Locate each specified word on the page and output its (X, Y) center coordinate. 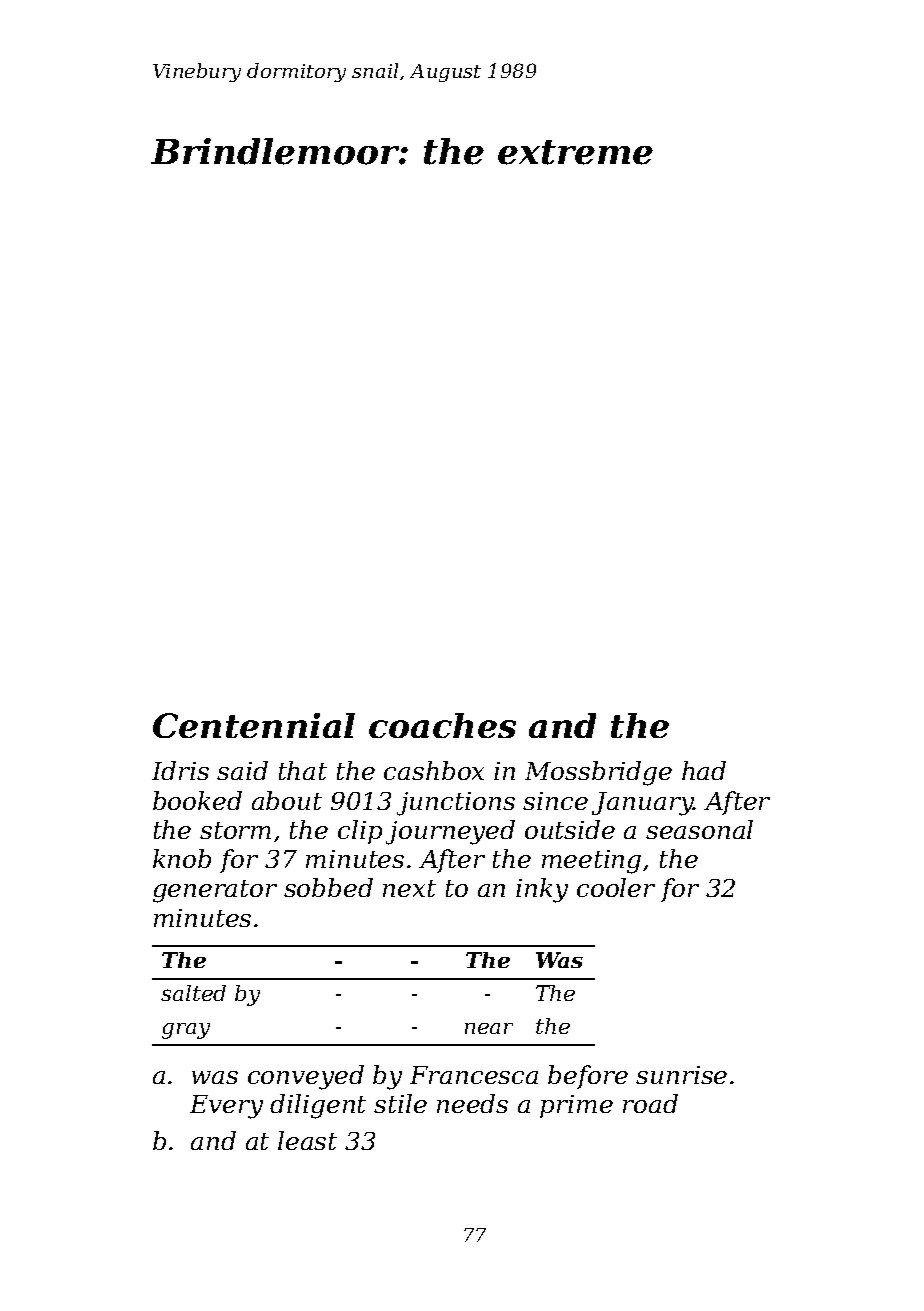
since (555, 801)
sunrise (681, 1075)
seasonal (699, 829)
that (303, 770)
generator (215, 891)
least (307, 1140)
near (489, 1028)
